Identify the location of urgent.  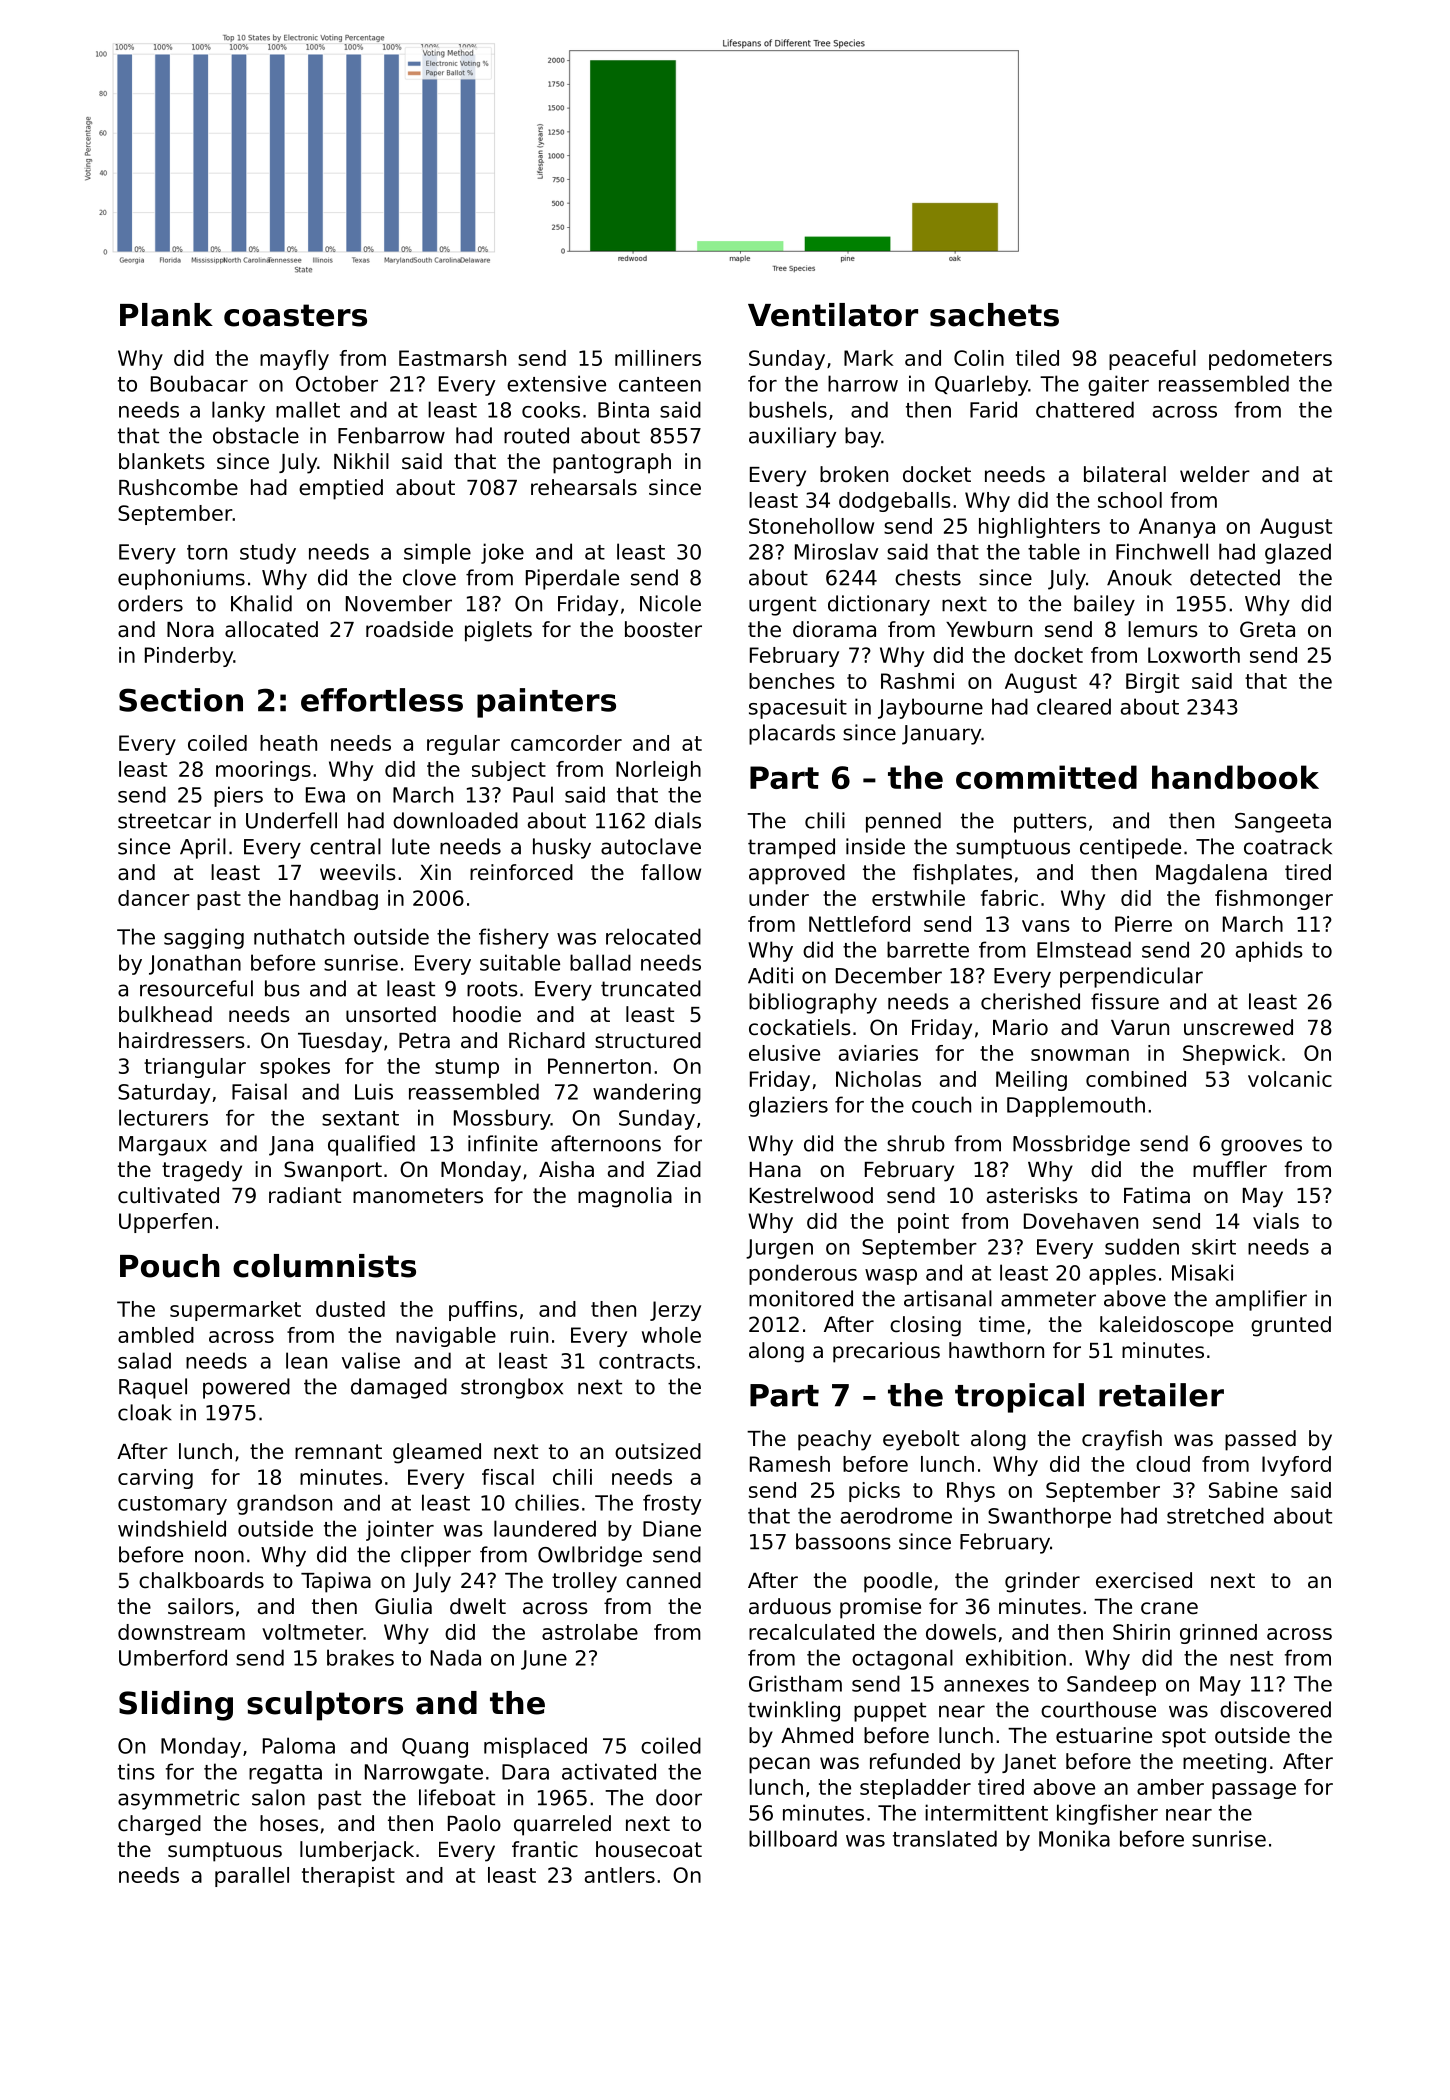
(782, 606).
